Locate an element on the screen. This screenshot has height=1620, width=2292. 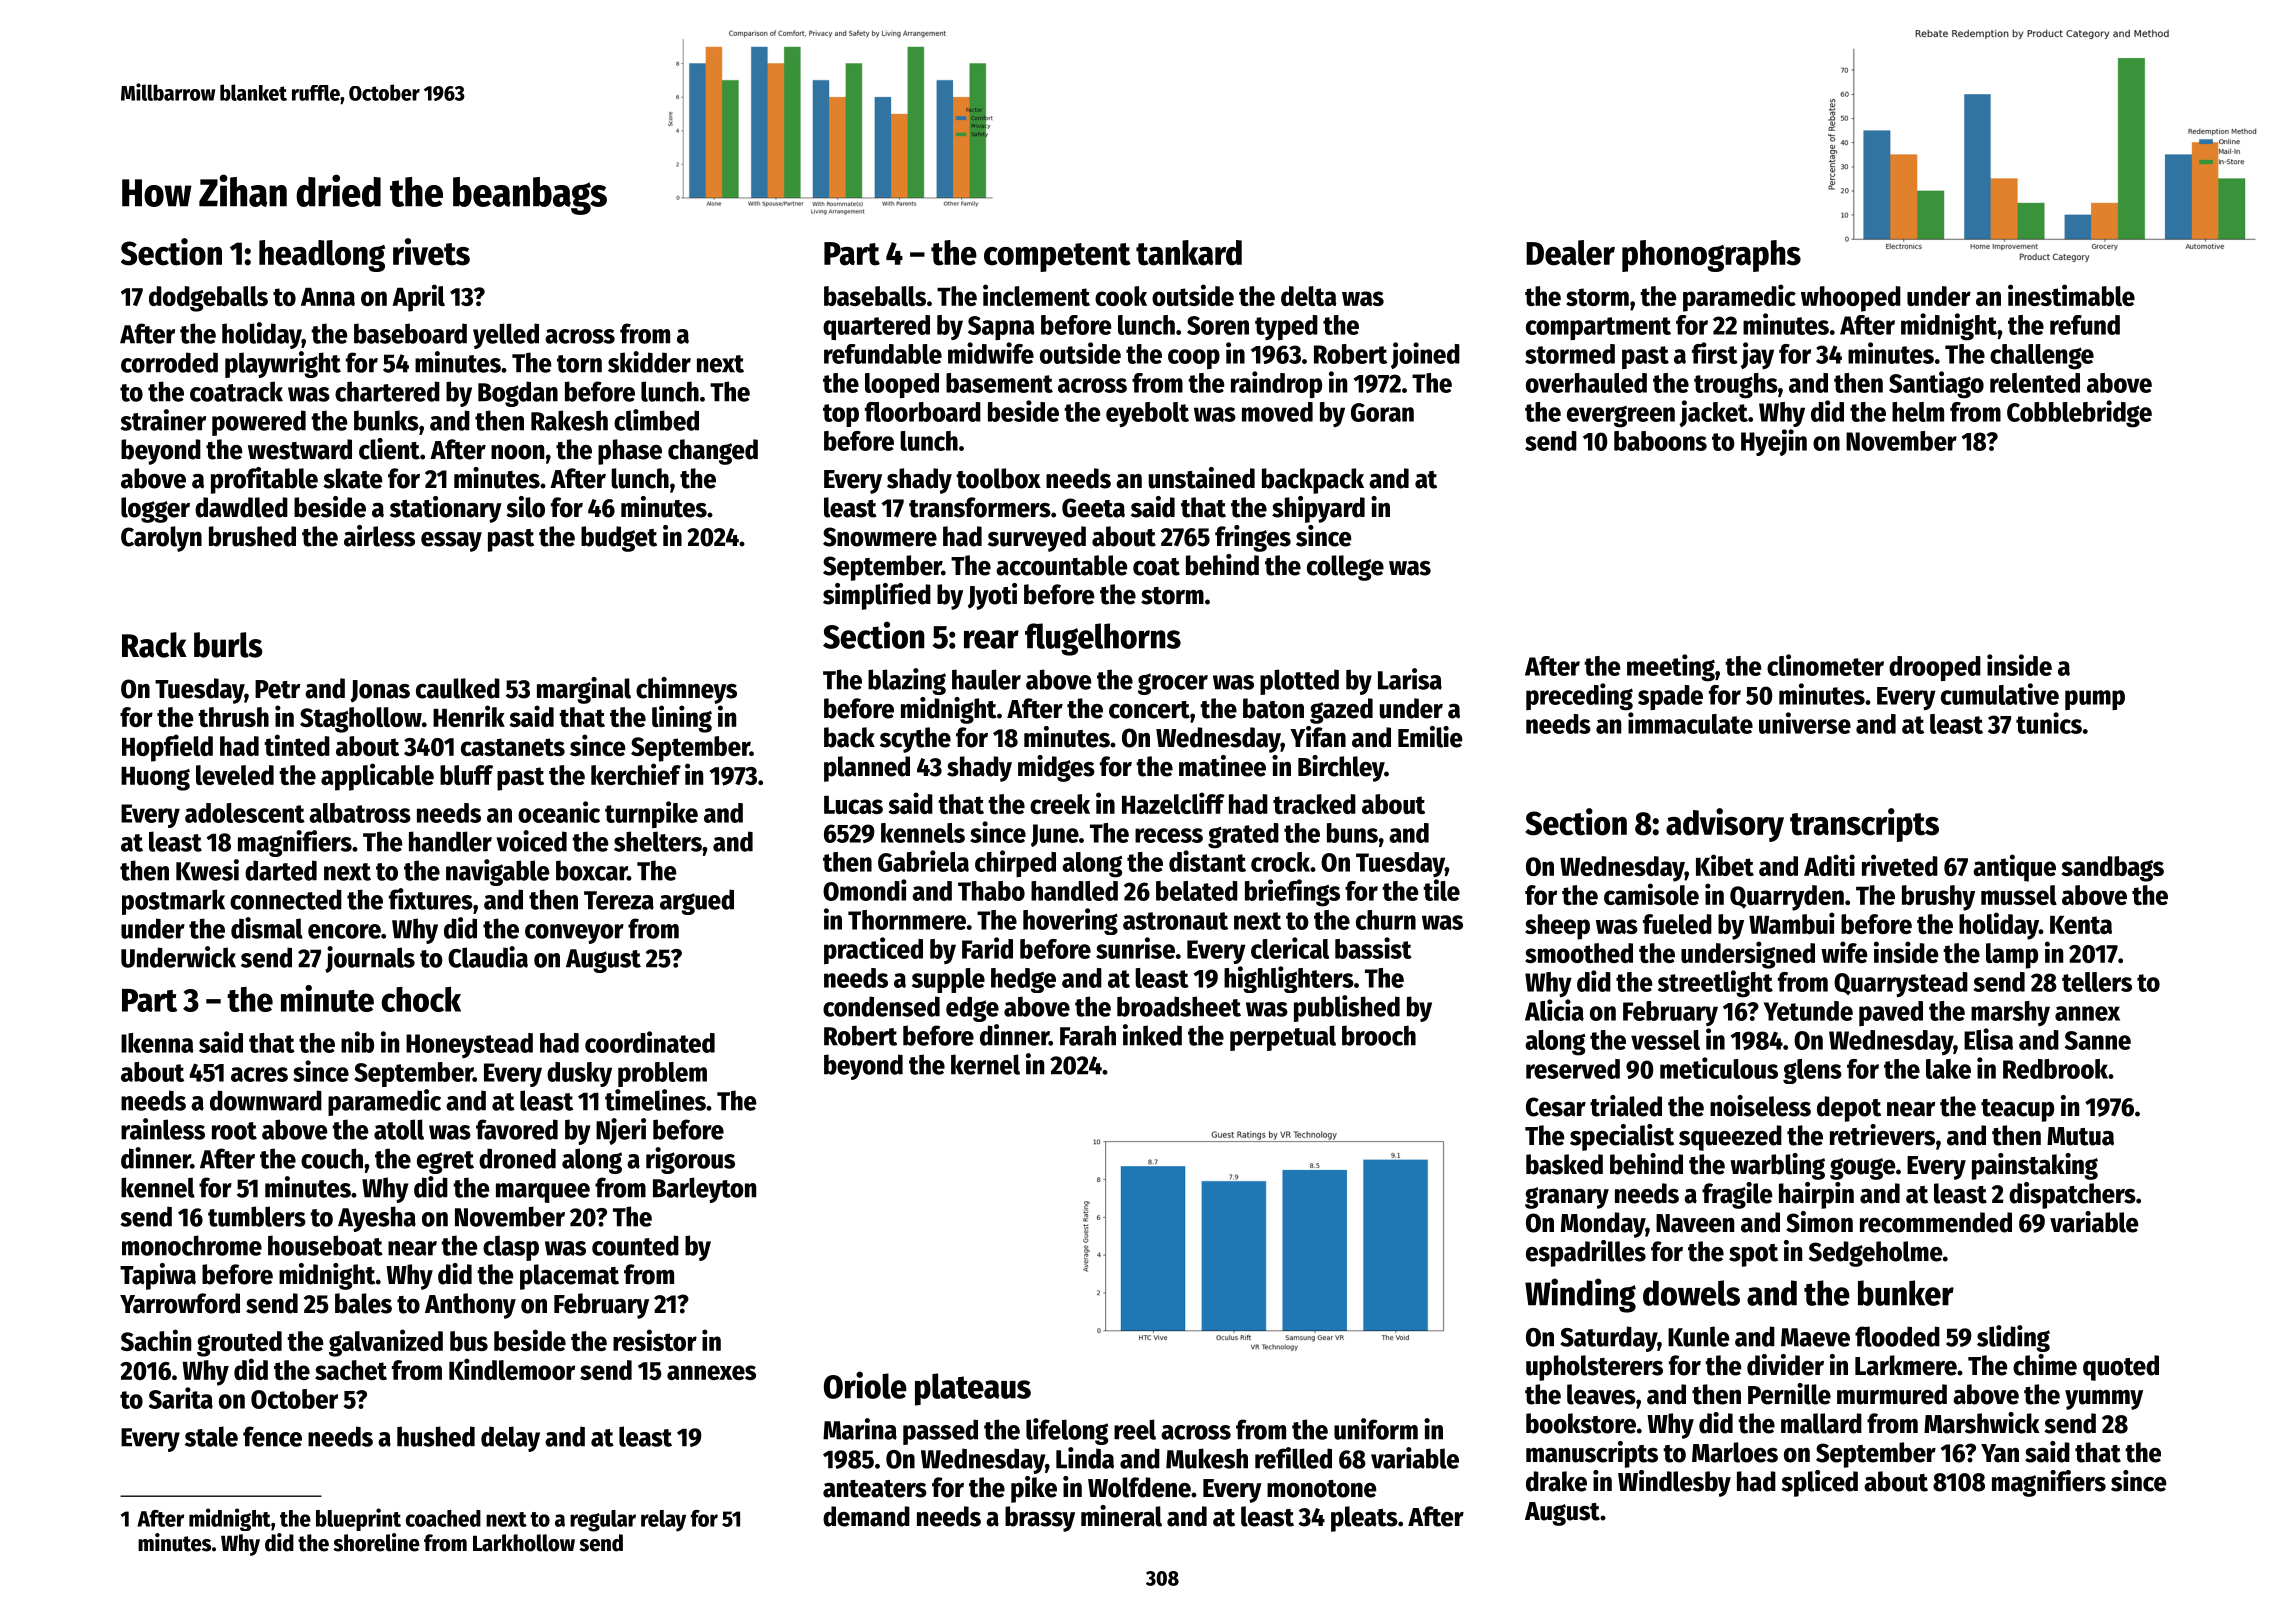
Mutua is located at coordinates (2080, 1136).
